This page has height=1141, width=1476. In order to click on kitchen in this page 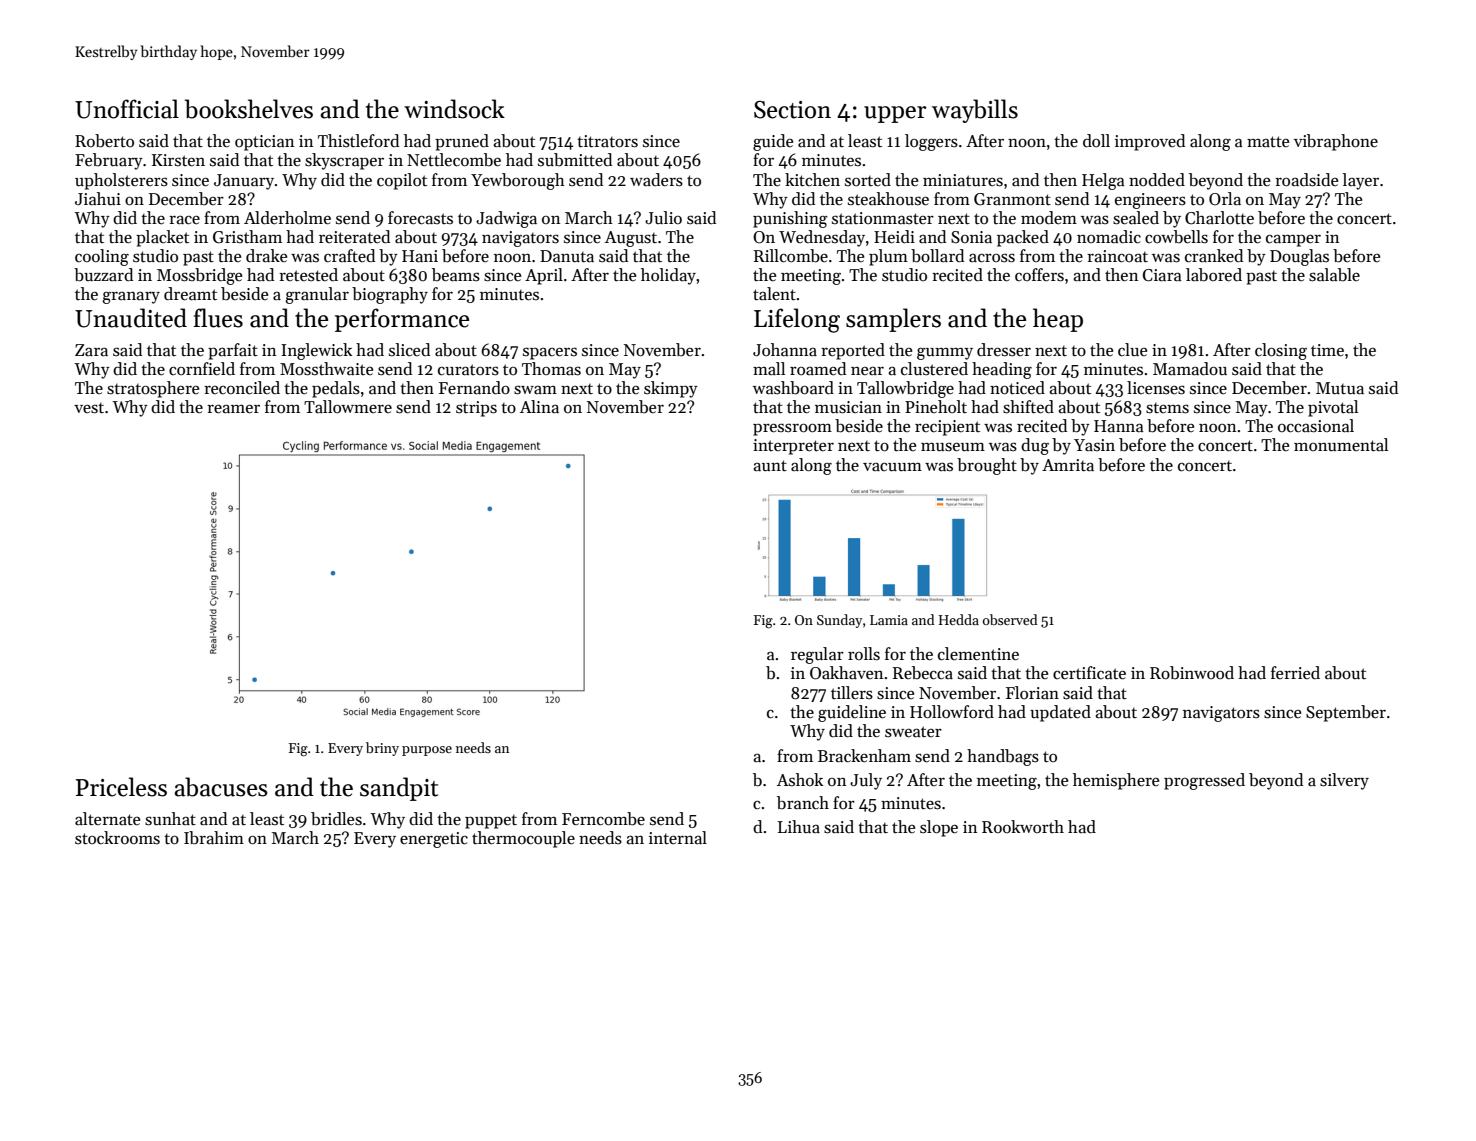, I will do `click(812, 180)`.
